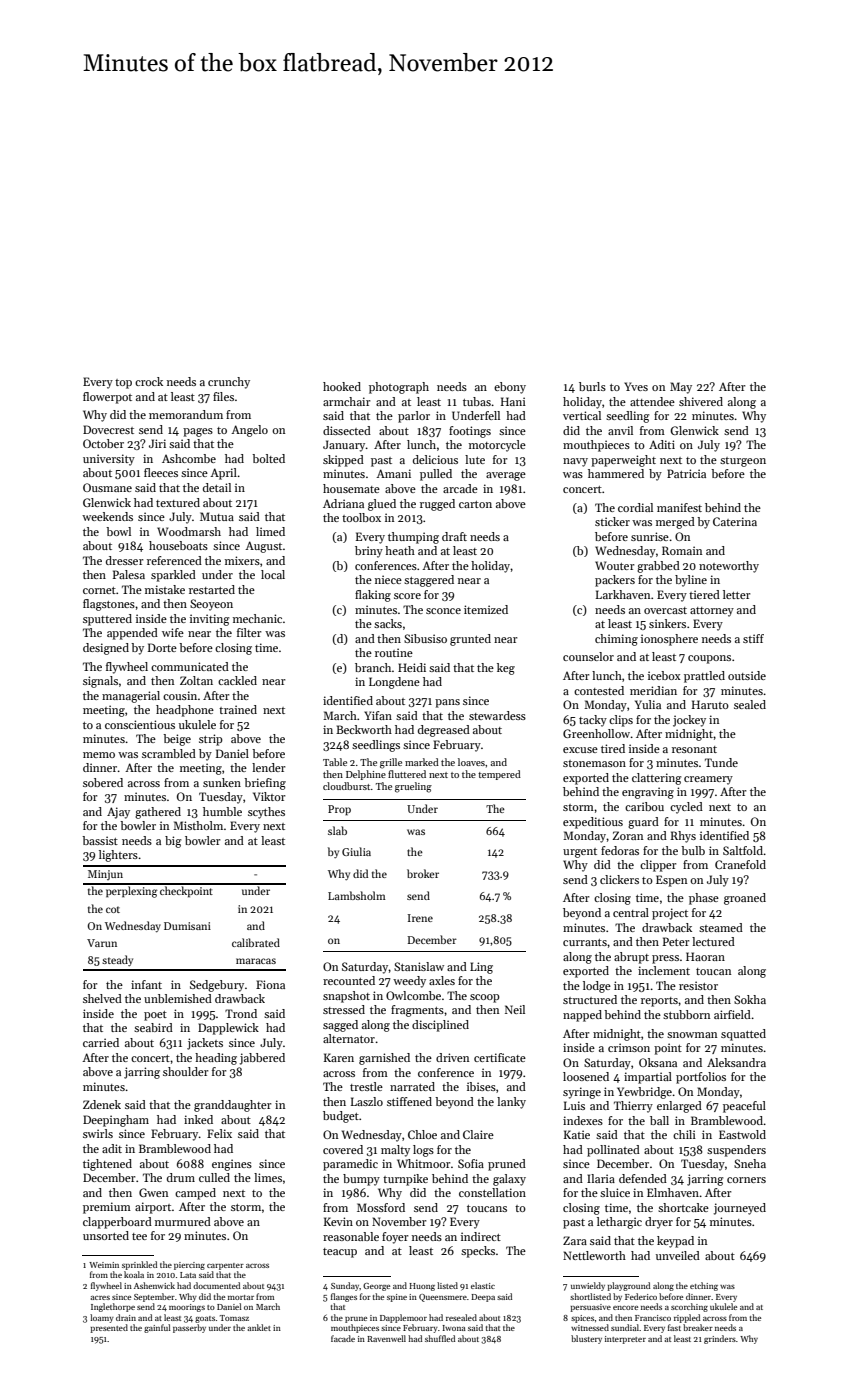  I want to click on August, so click(263, 547).
